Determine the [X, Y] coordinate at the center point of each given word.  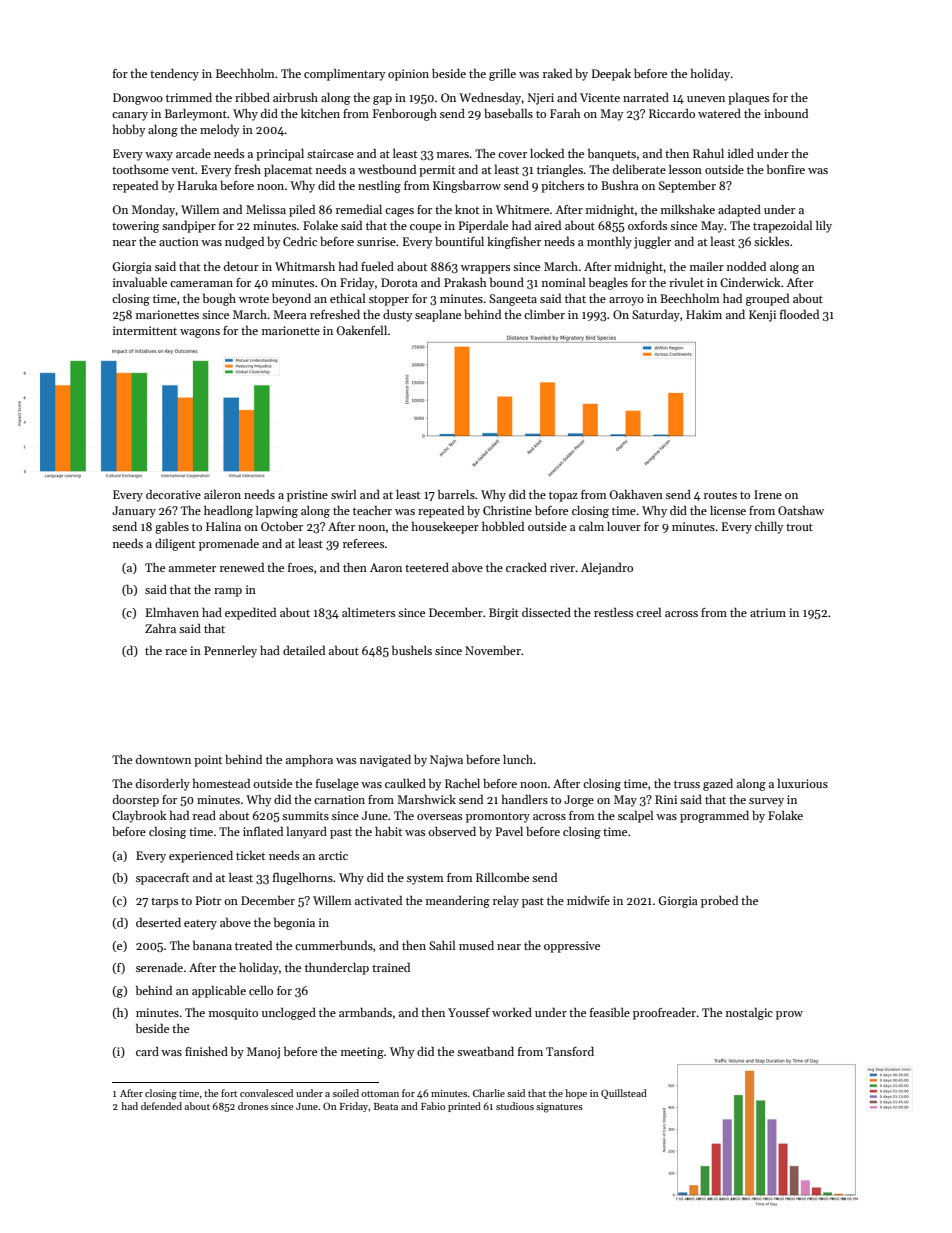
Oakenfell [362, 330]
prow [789, 1015]
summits [305, 815]
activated [378, 900]
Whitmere [522, 209]
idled [741, 153]
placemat [288, 171]
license [728, 510]
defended [161, 1106]
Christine [507, 510]
